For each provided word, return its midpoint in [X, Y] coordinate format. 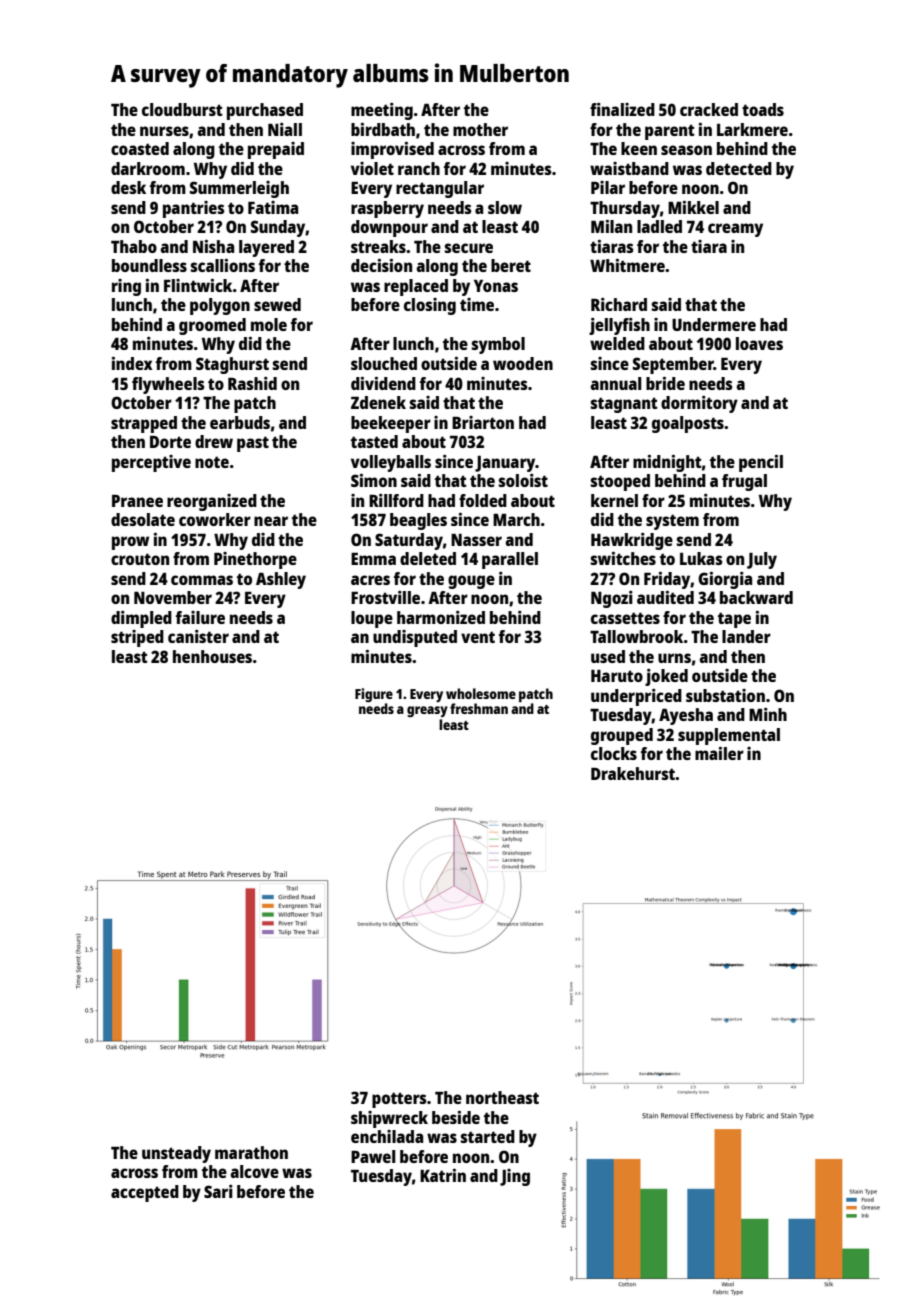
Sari [218, 1191]
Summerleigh [239, 189]
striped [137, 638]
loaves [759, 343]
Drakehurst [633, 773]
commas [202, 580]
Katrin [443, 1175]
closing [430, 306]
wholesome [481, 693]
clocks [614, 753]
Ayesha [686, 716]
